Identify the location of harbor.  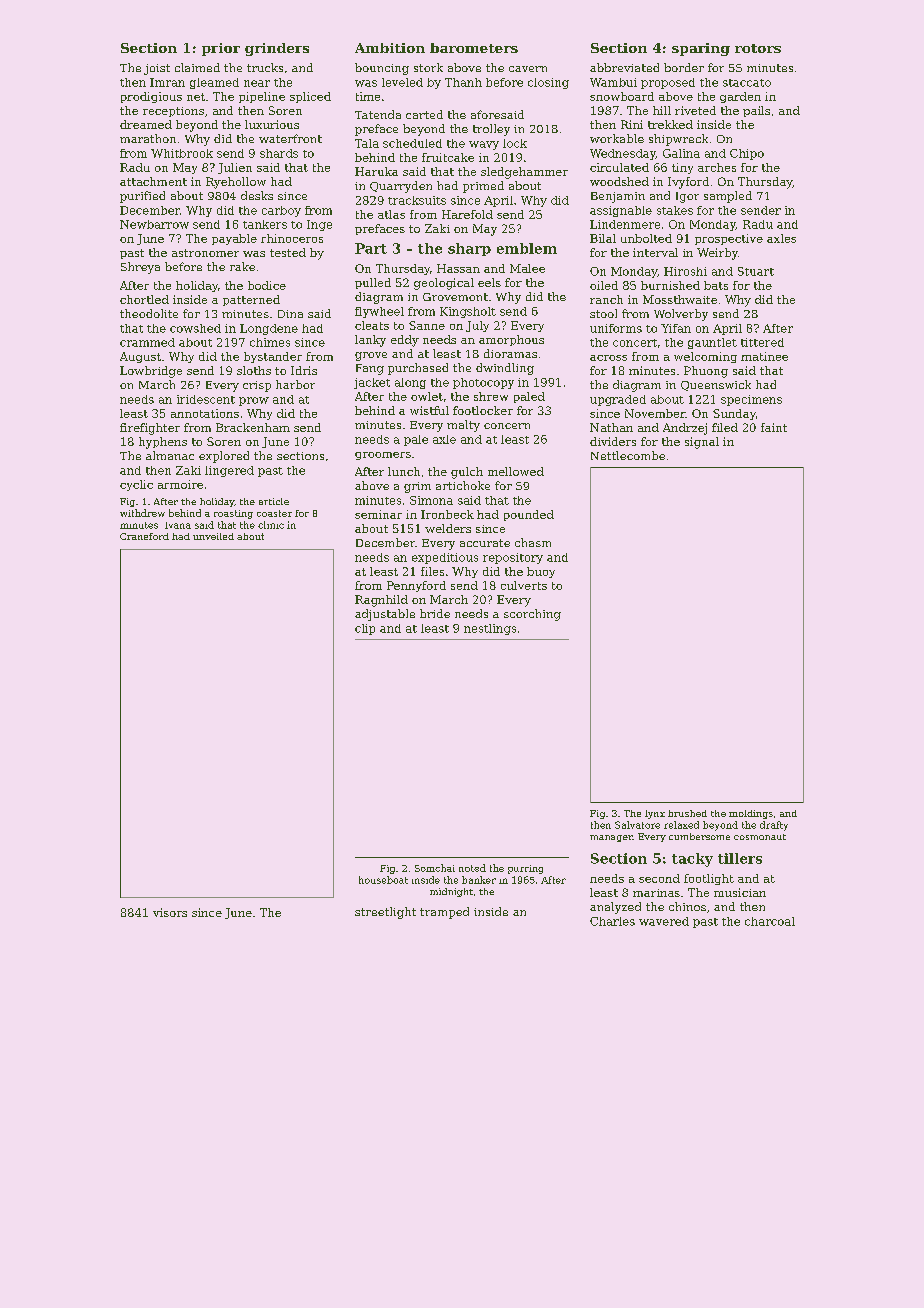
(295, 384).
